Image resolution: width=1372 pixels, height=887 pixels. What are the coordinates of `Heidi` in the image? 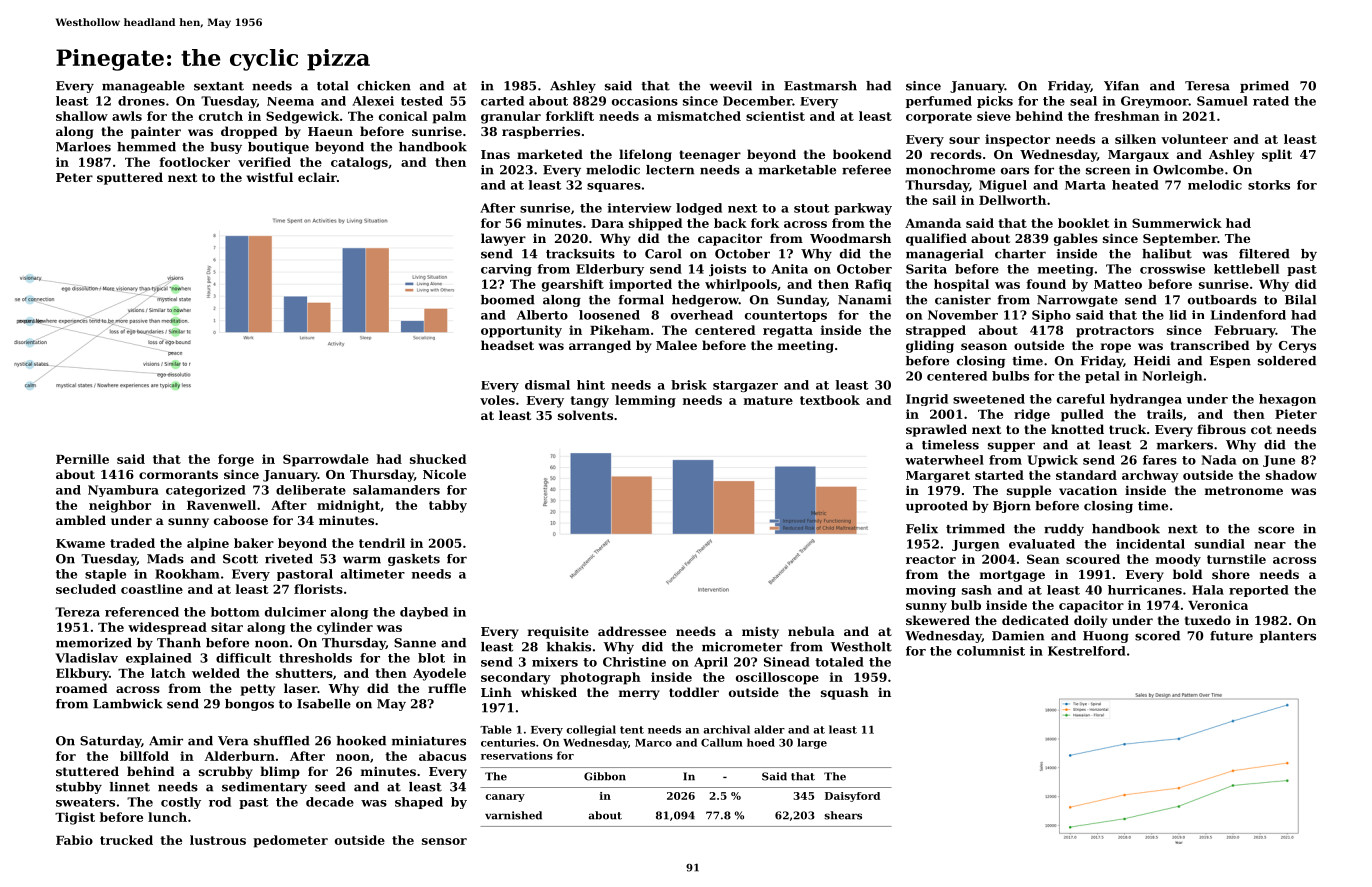 It's located at (1152, 361).
